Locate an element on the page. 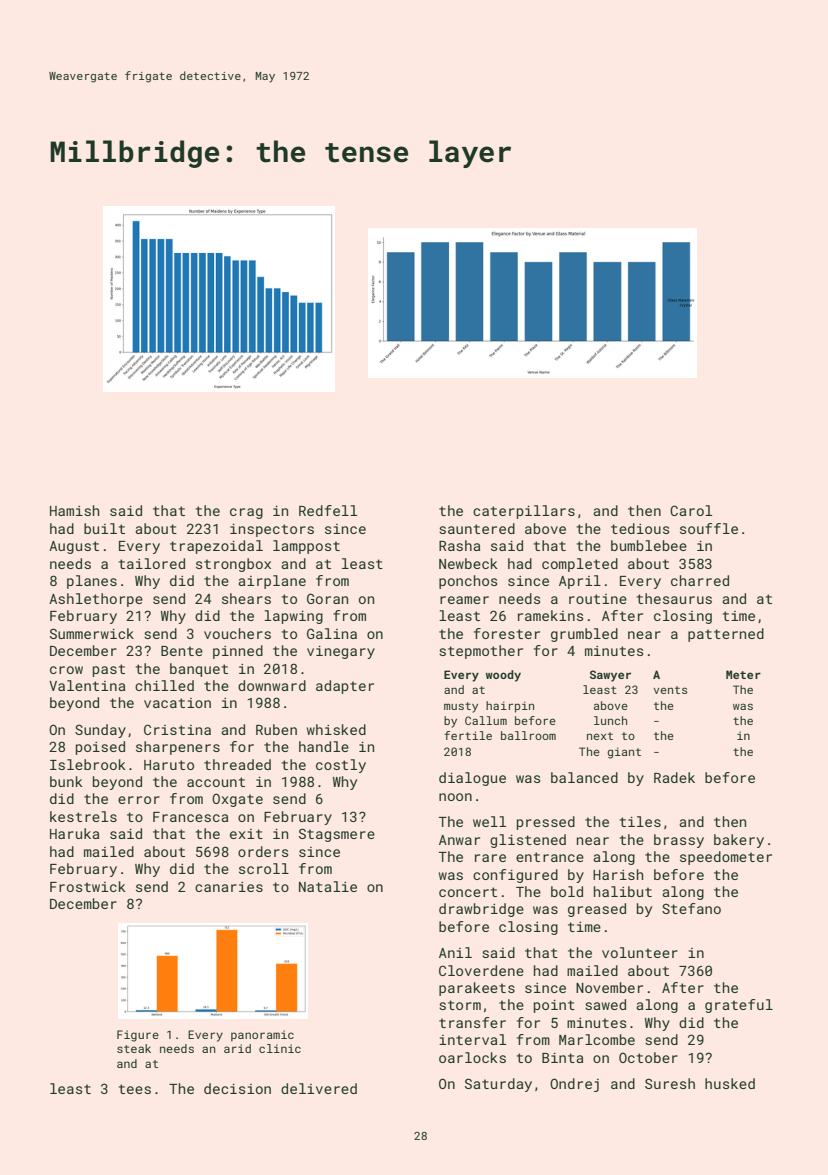 Image resolution: width=828 pixels, height=1175 pixels. caterpillars is located at coordinates (524, 512).
